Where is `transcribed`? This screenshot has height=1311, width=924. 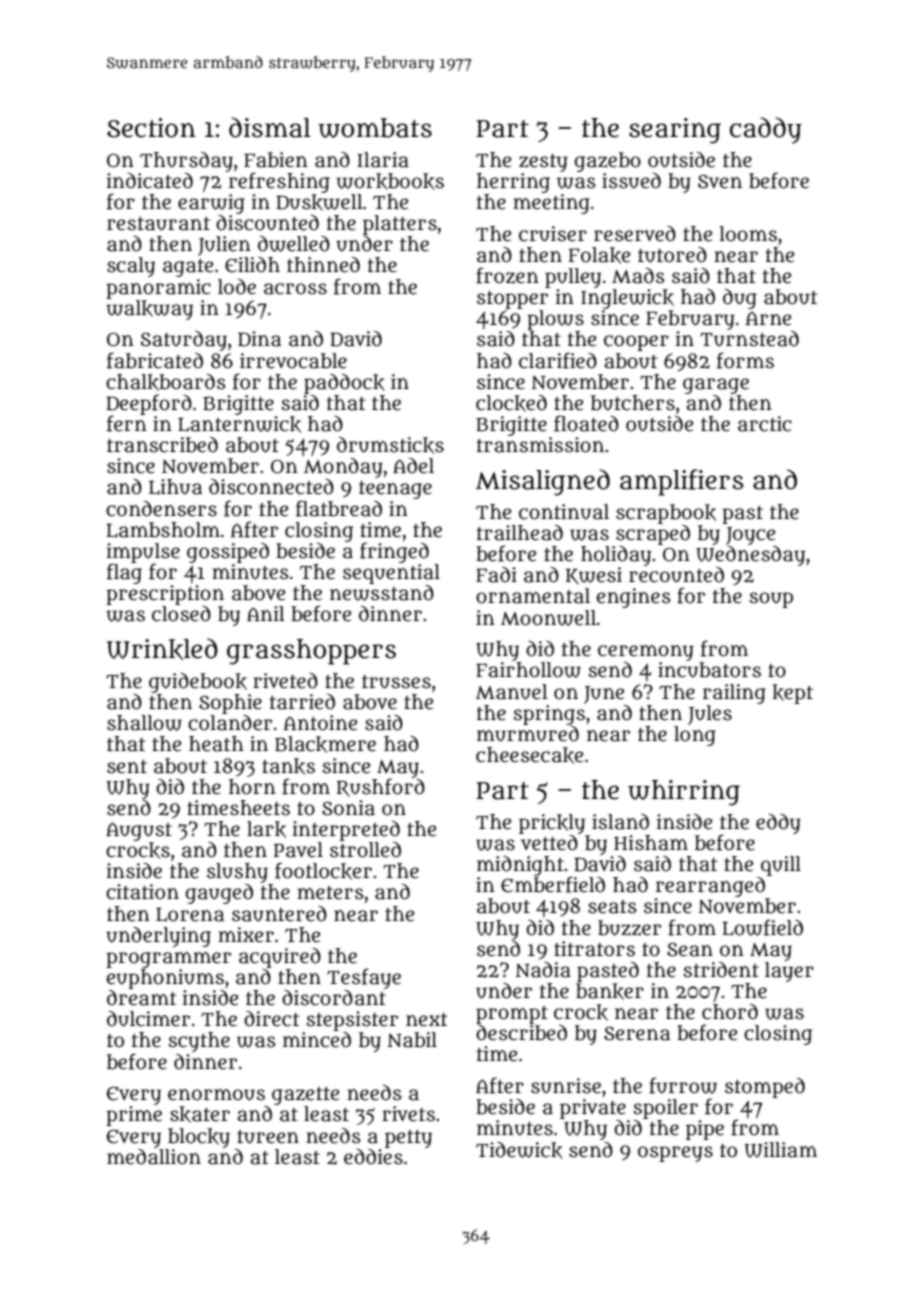 transcribed is located at coordinates (162, 445).
